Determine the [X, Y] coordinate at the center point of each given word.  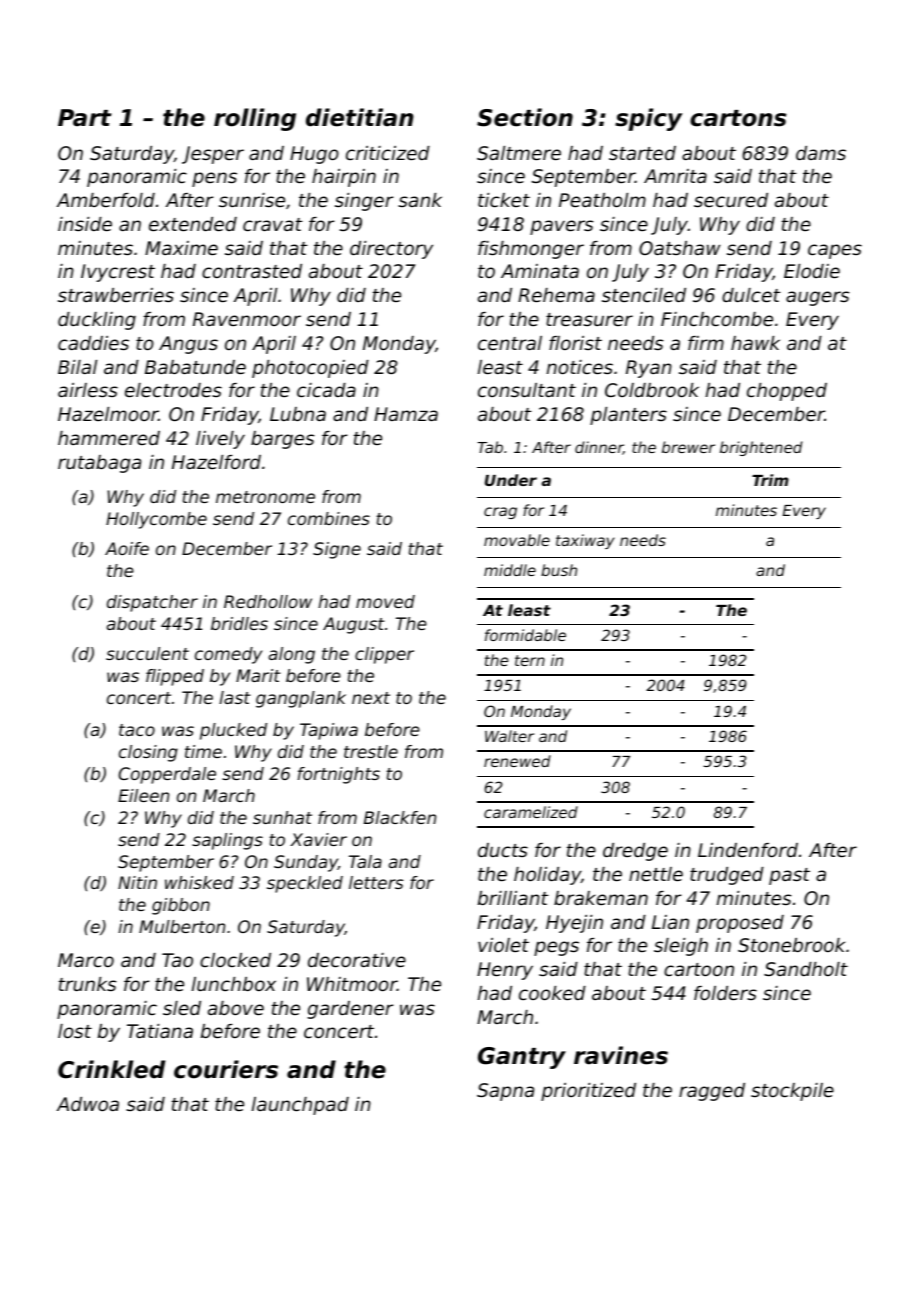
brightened [761, 448]
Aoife [127, 548]
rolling [255, 119]
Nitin [137, 882]
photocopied [310, 369]
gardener [351, 1010]
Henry [505, 971]
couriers [226, 1069]
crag [500, 513]
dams [821, 153]
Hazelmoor [108, 414]
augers [818, 298]
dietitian [360, 117]
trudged [727, 876]
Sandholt [806, 969]
